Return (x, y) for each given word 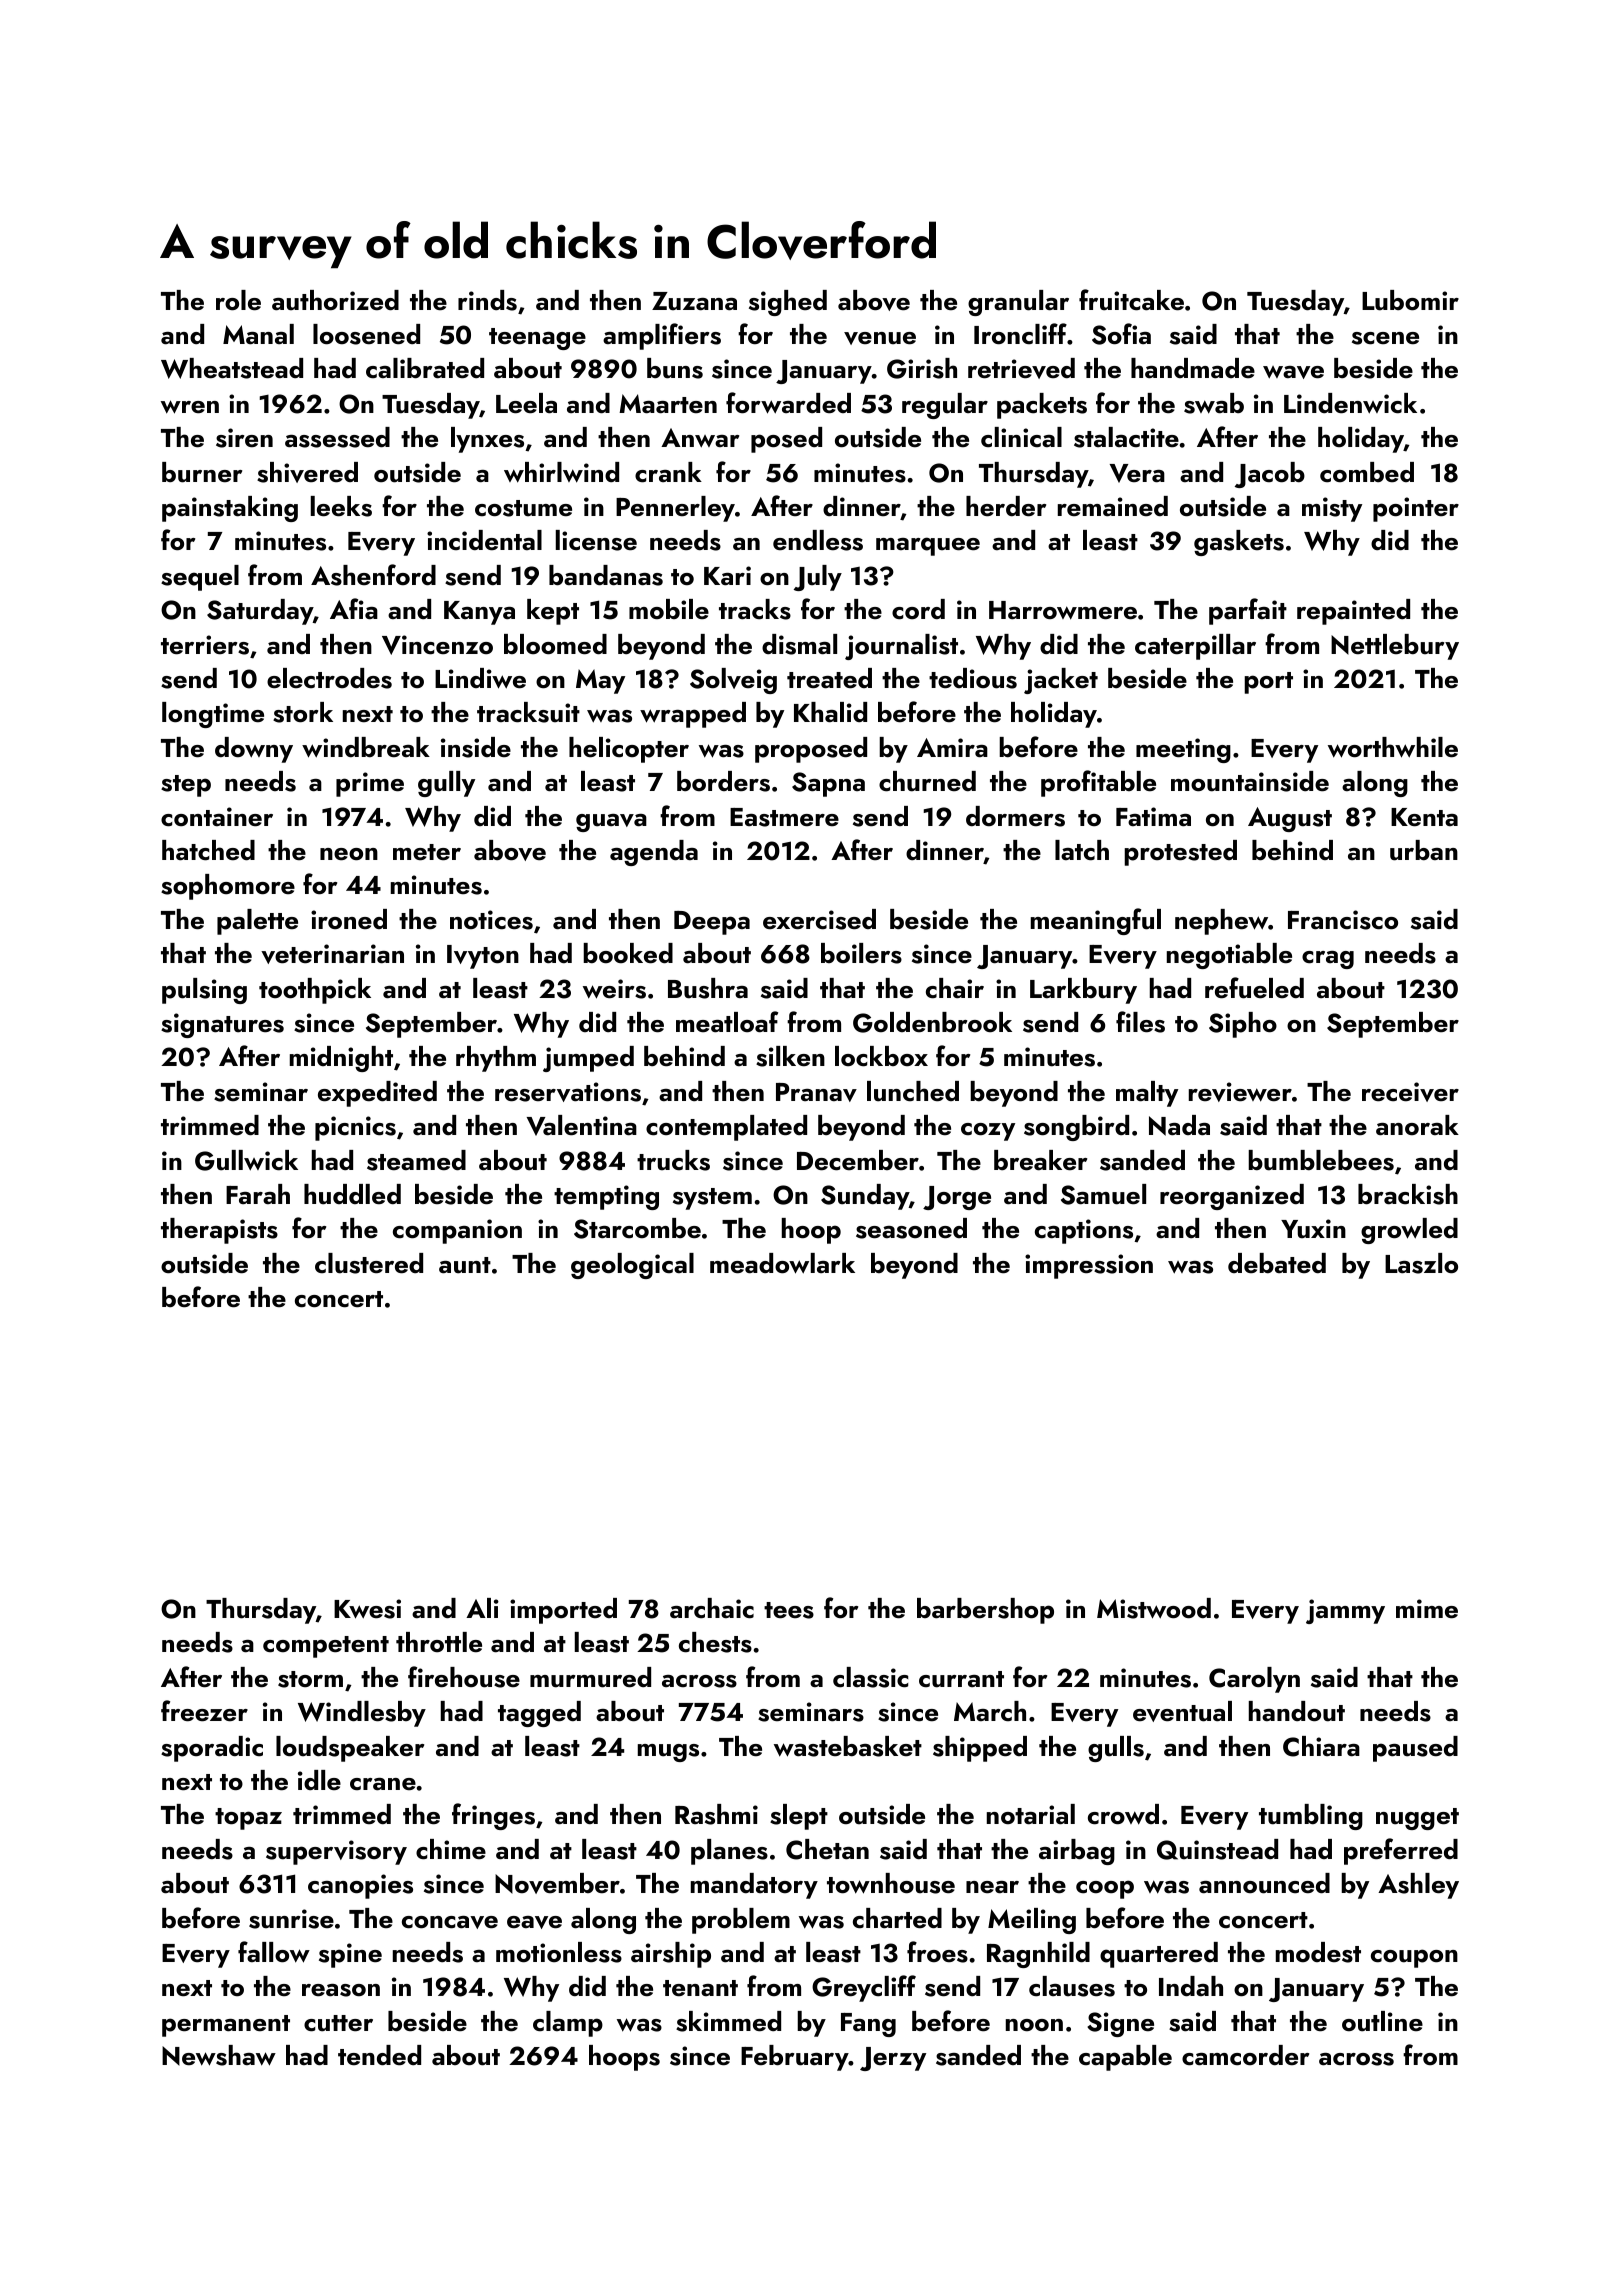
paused (1415, 1749)
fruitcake (1131, 300)
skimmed (728, 2021)
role (238, 300)
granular (1018, 303)
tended (379, 2055)
